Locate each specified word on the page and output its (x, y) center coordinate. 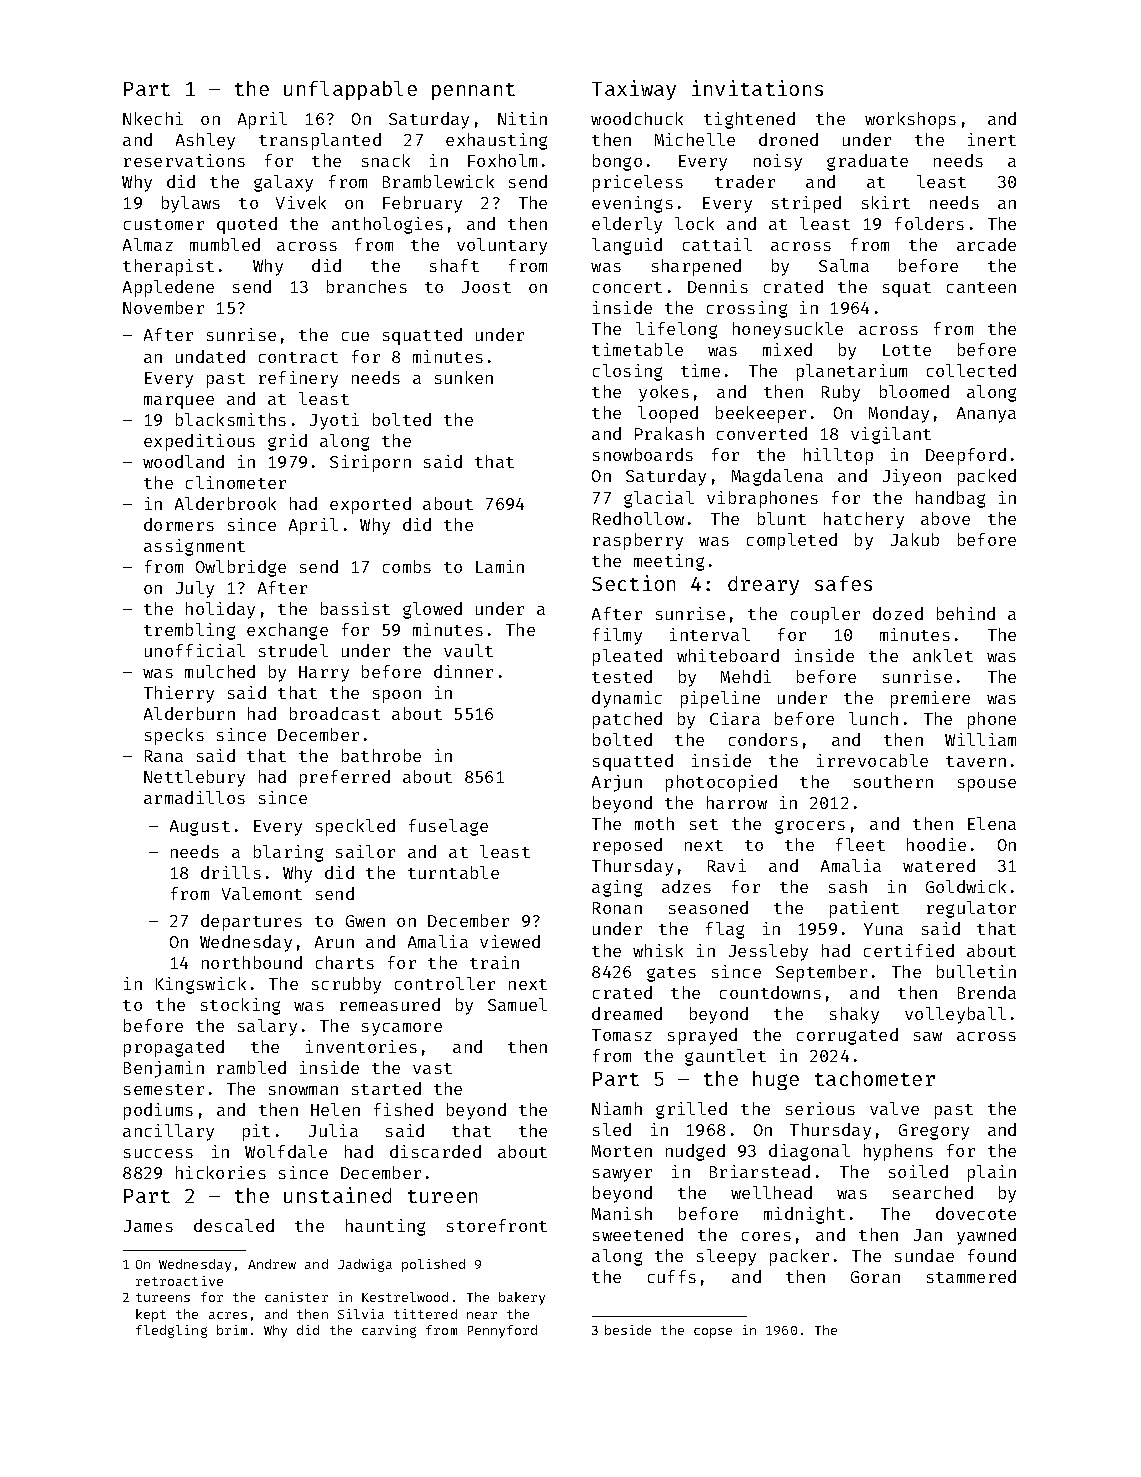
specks (174, 736)
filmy (617, 636)
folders (929, 223)
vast (432, 1068)
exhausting (496, 141)
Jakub (915, 539)
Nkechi (153, 118)
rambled (251, 1067)
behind (966, 613)
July (195, 589)
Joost (486, 287)
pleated (627, 657)
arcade (986, 244)
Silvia (361, 1314)
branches (367, 286)
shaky (854, 1015)
